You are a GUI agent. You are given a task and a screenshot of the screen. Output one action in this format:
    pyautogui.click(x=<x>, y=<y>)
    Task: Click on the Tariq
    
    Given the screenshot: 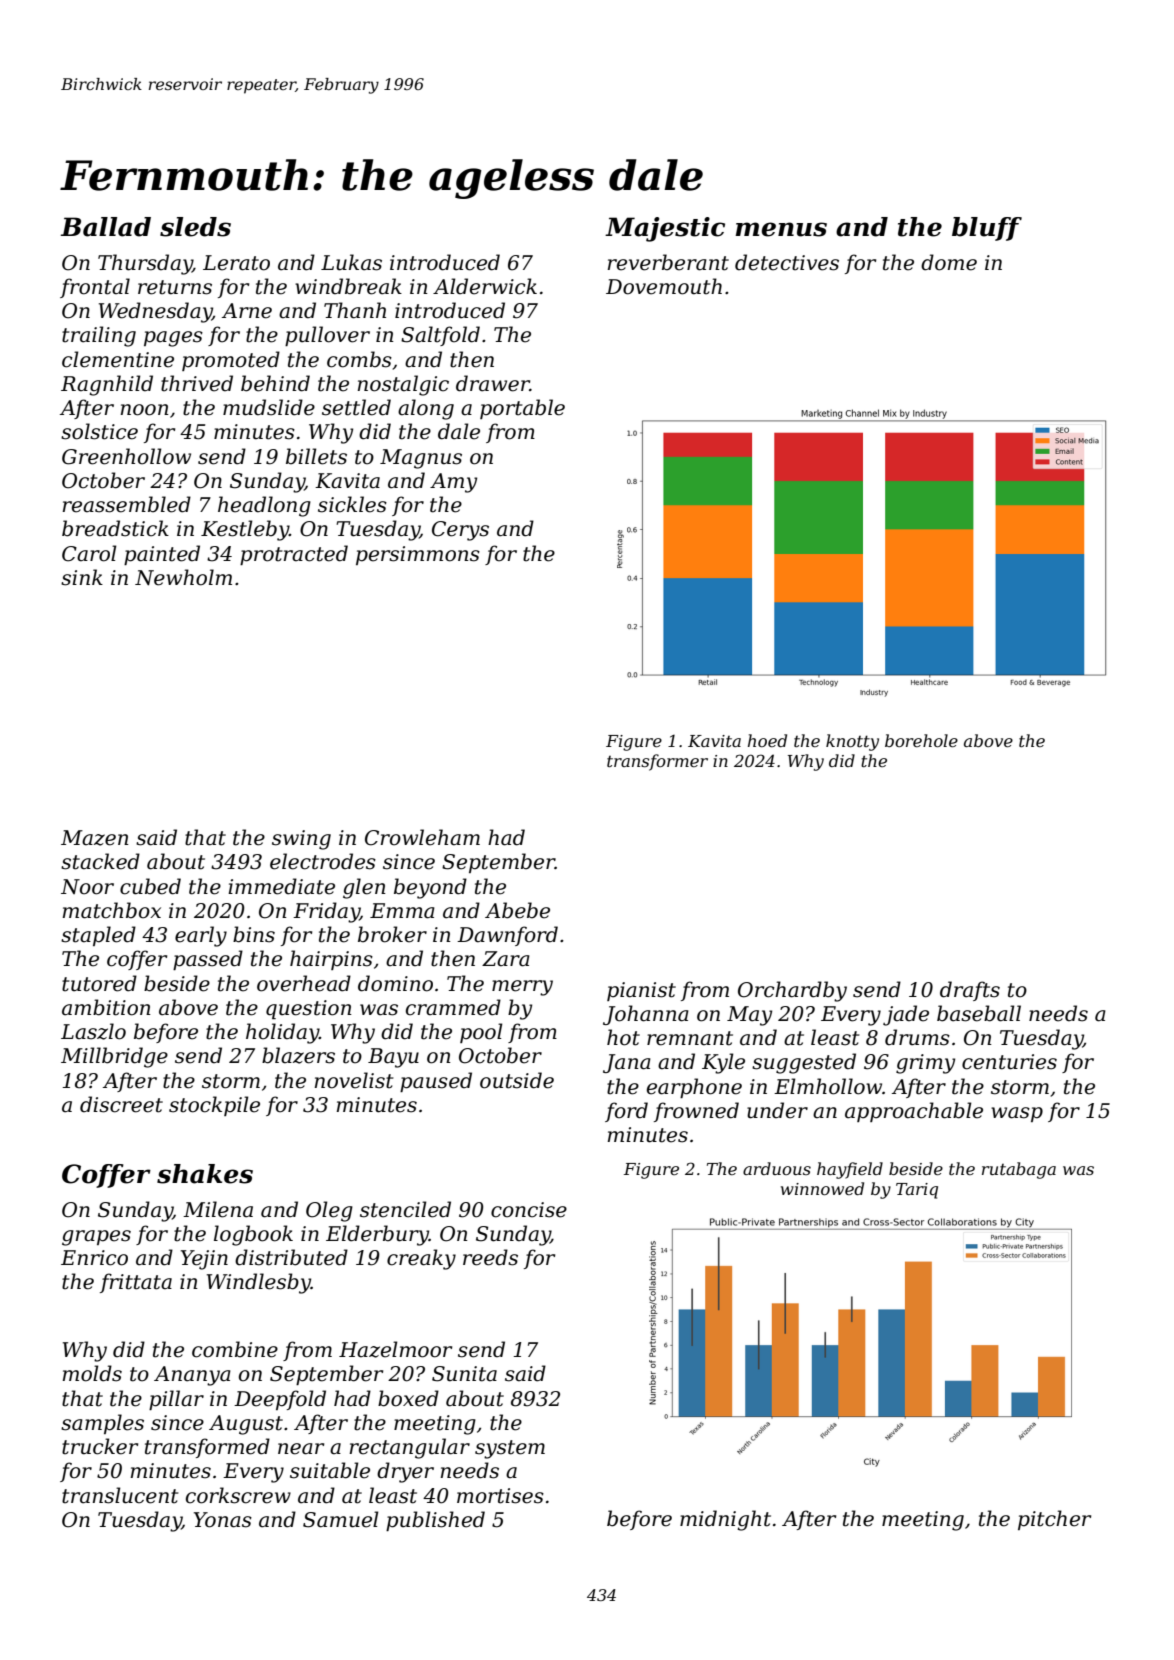 What is the action you would take?
    pyautogui.click(x=917, y=1191)
